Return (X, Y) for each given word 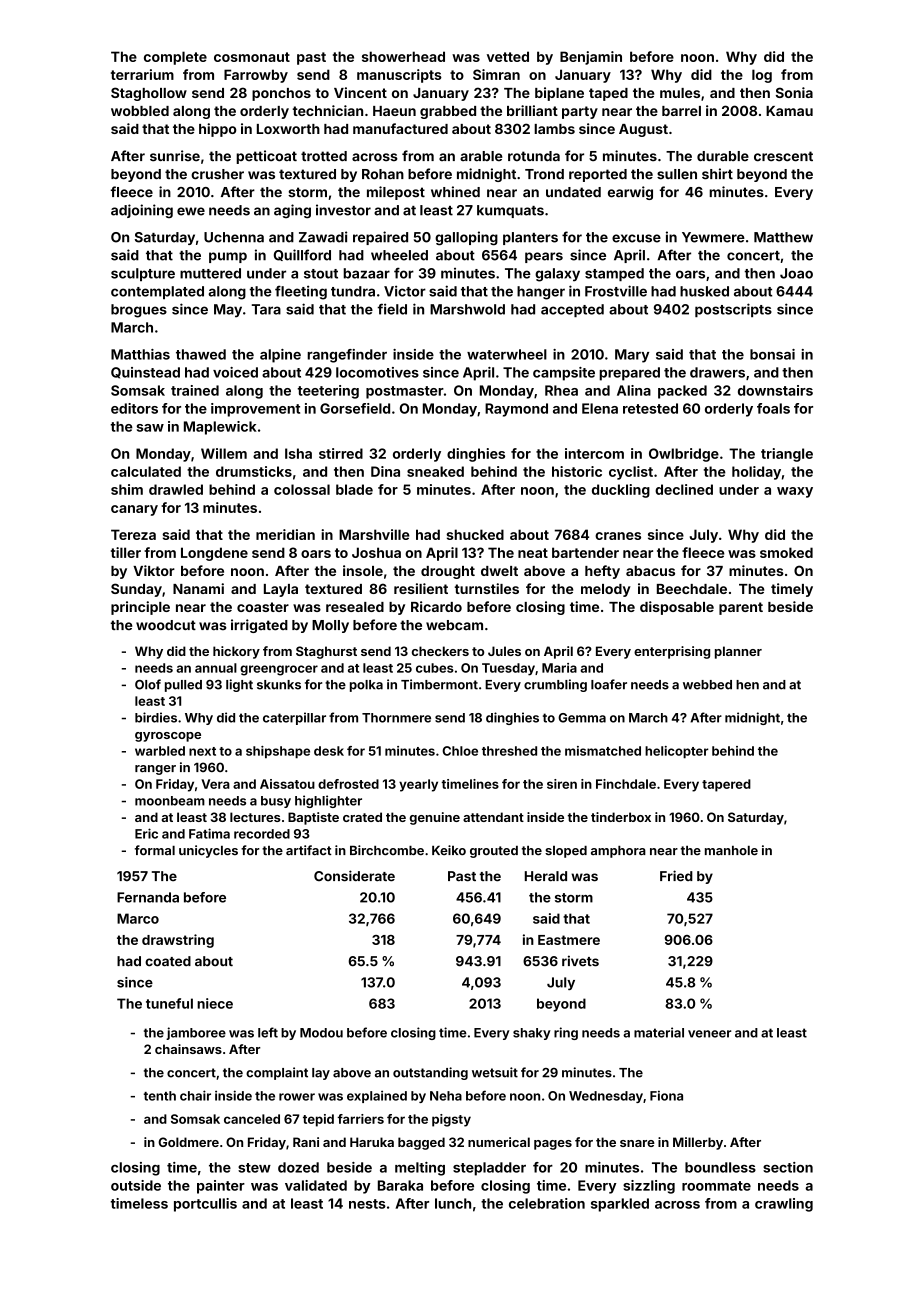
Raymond (516, 410)
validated (316, 1185)
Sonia (794, 92)
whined (455, 192)
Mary (632, 356)
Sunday (136, 590)
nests (367, 1204)
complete (175, 58)
